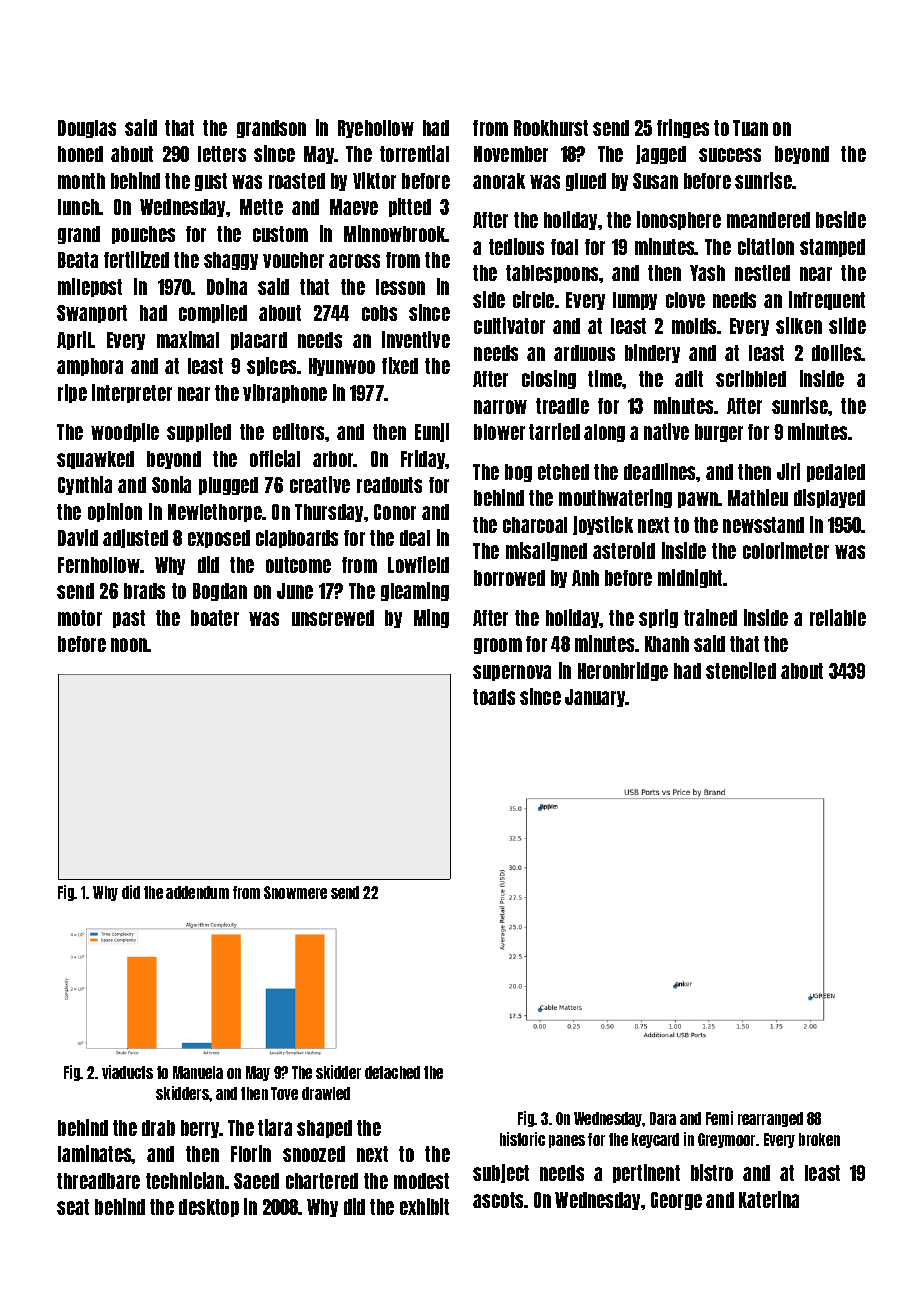  Describe the element at coordinates (741, 670) in the screenshot. I see `stenciled` at that location.
